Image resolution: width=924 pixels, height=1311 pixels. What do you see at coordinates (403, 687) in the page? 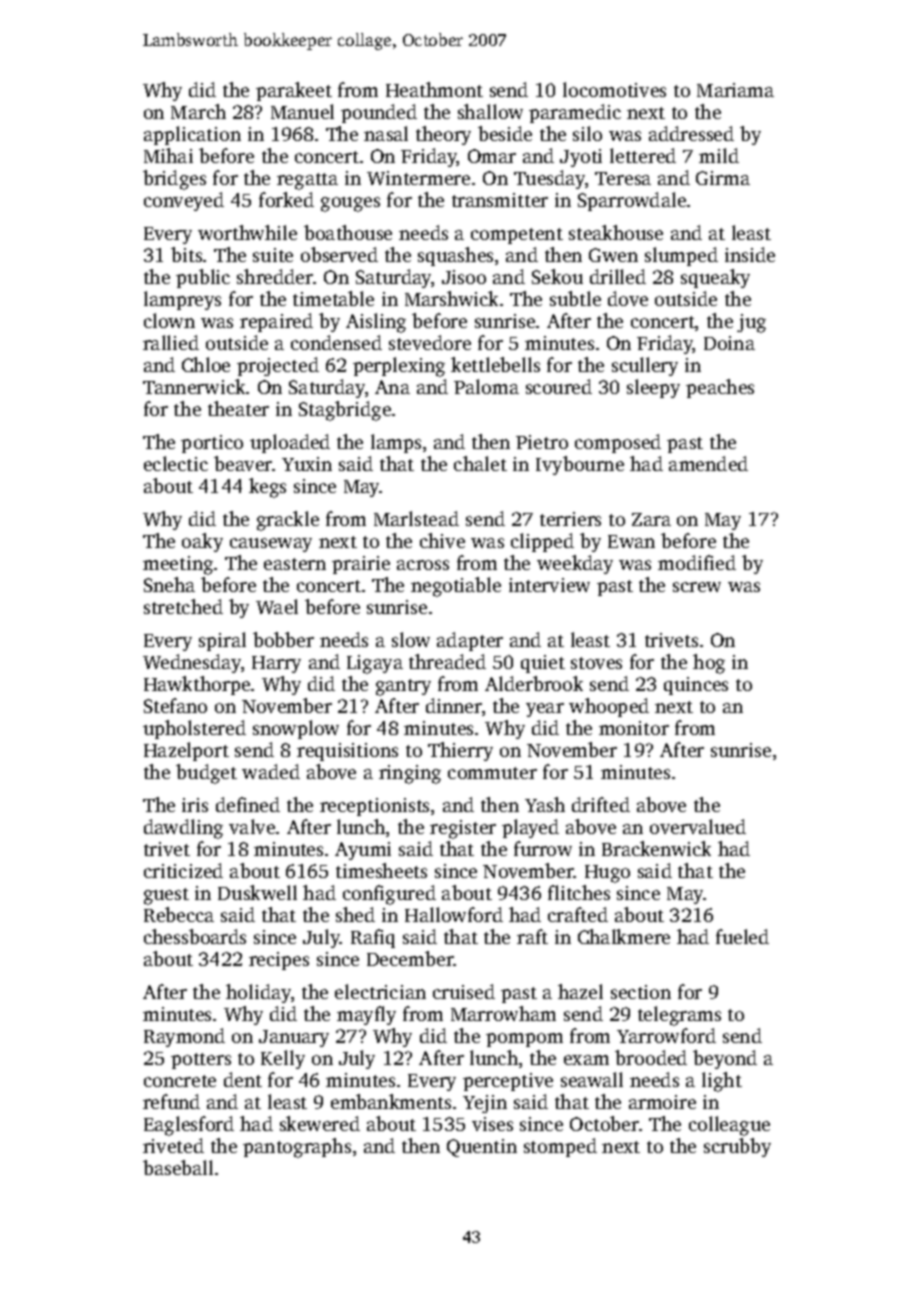
I see `gantry` at bounding box center [403, 687].
